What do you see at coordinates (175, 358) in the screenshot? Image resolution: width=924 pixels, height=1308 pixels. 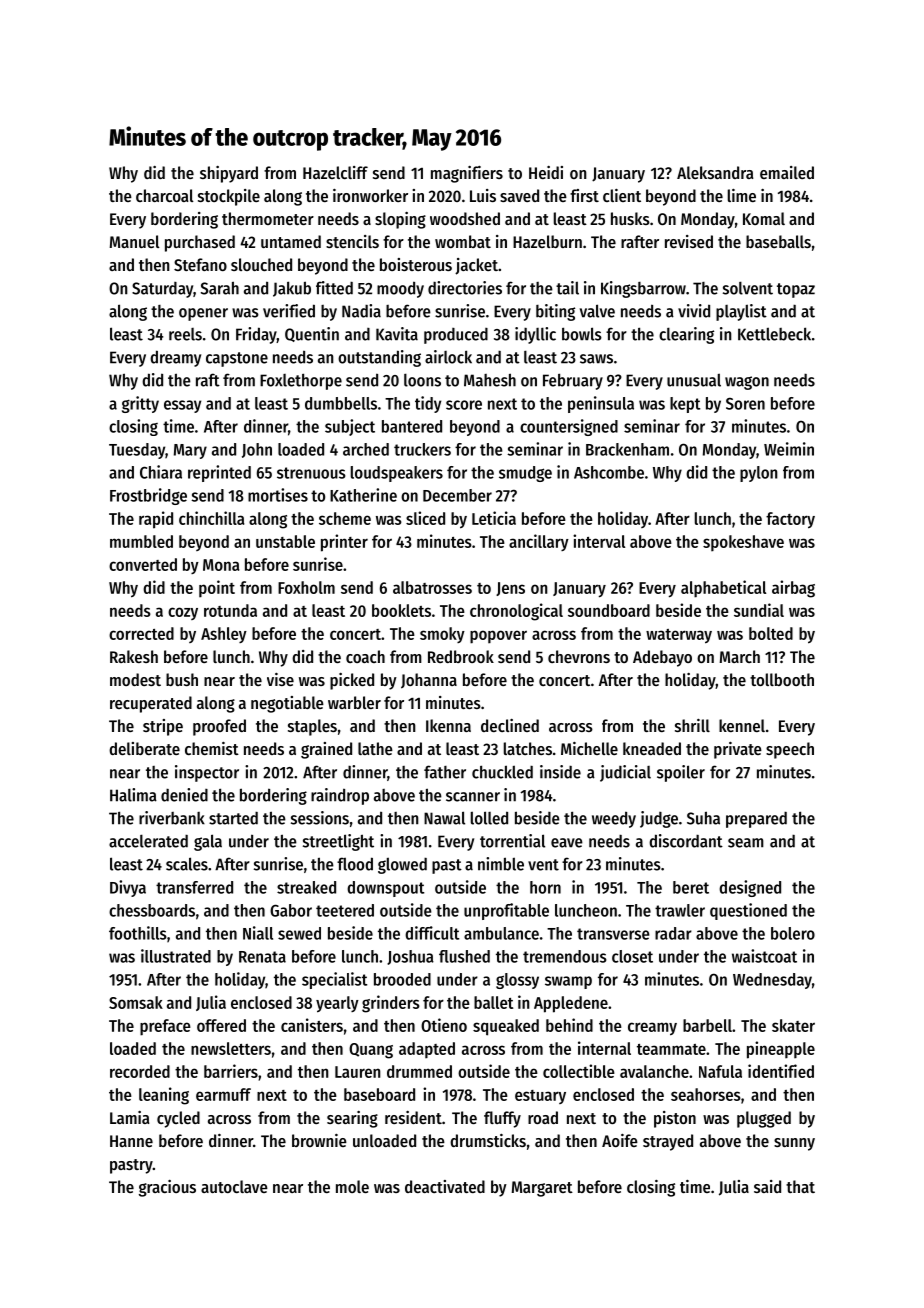 I see `dreamy` at bounding box center [175, 358].
